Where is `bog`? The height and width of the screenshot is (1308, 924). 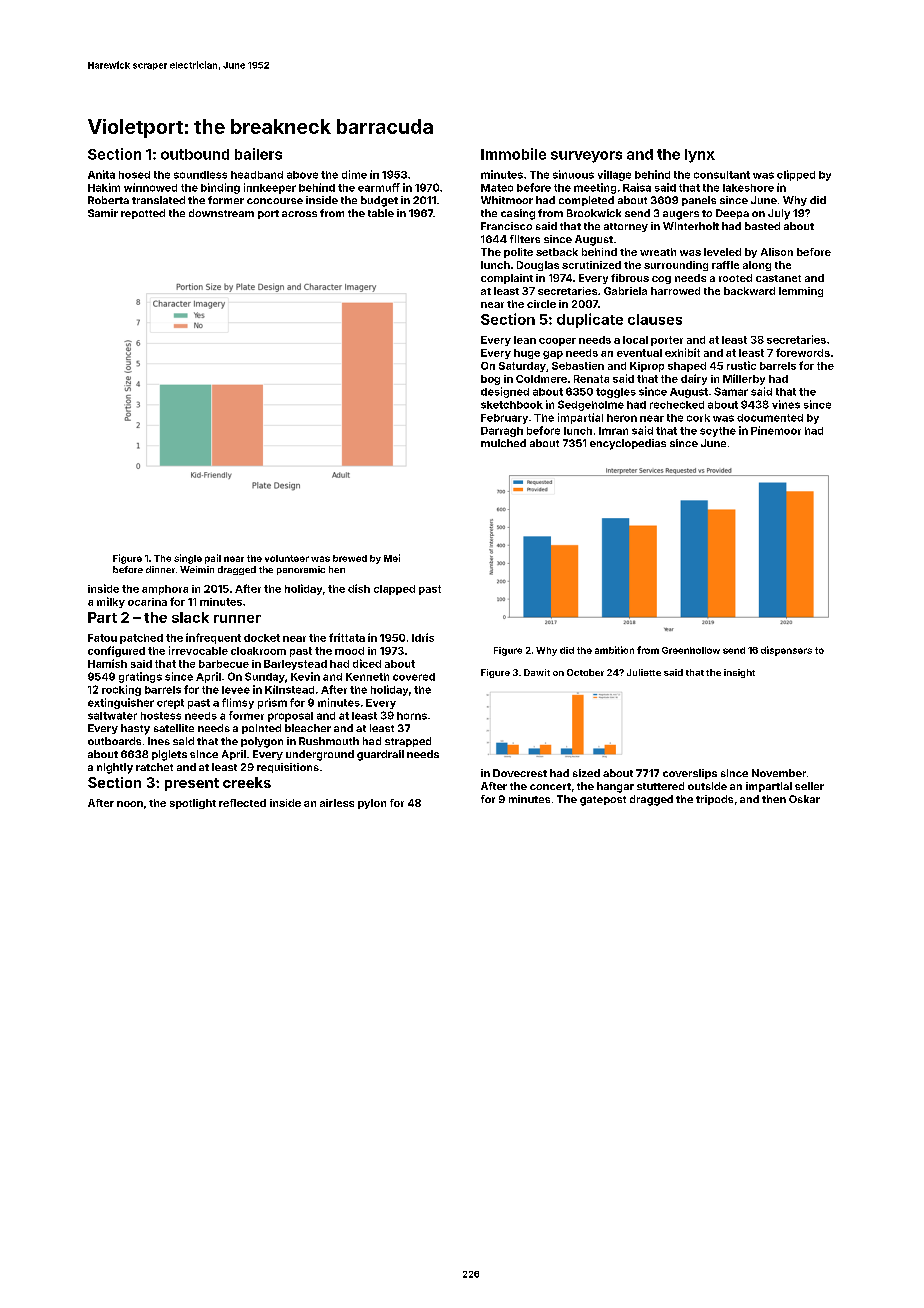
bog is located at coordinates (490, 380).
